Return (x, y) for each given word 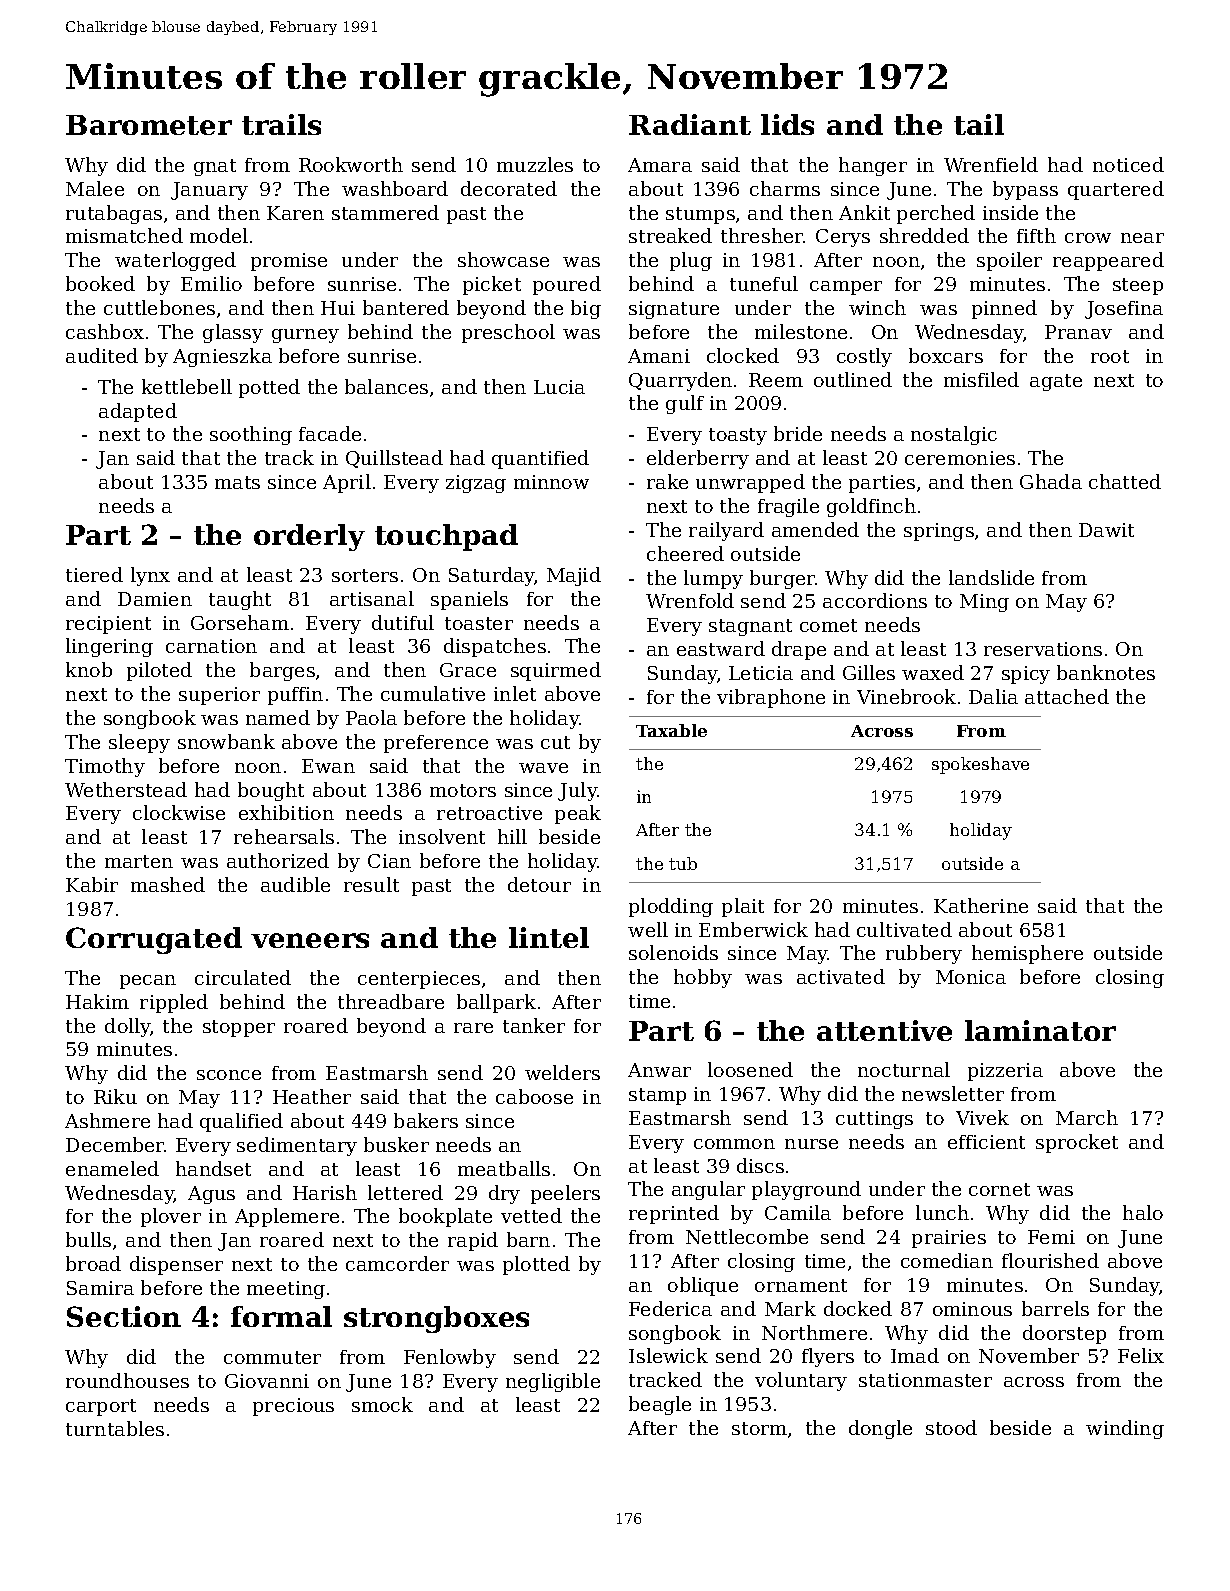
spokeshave (980, 765)
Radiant (690, 124)
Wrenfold (690, 600)
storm (759, 1428)
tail (979, 124)
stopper (239, 1028)
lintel (549, 937)
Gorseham (240, 622)
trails (281, 124)
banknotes (1106, 672)
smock (382, 1404)
